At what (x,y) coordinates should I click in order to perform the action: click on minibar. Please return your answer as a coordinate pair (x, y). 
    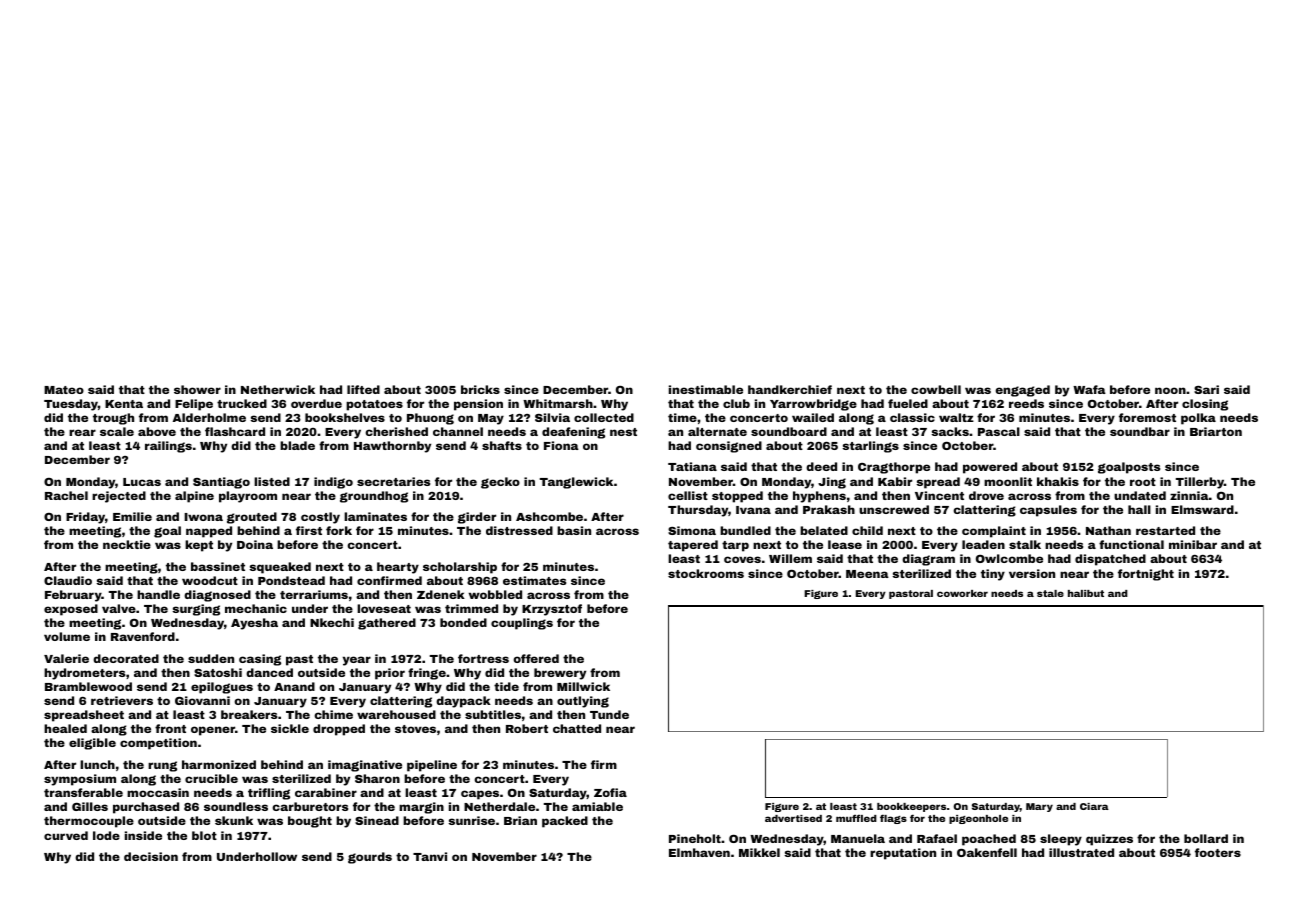
    Looking at the image, I should click on (1193, 544).
